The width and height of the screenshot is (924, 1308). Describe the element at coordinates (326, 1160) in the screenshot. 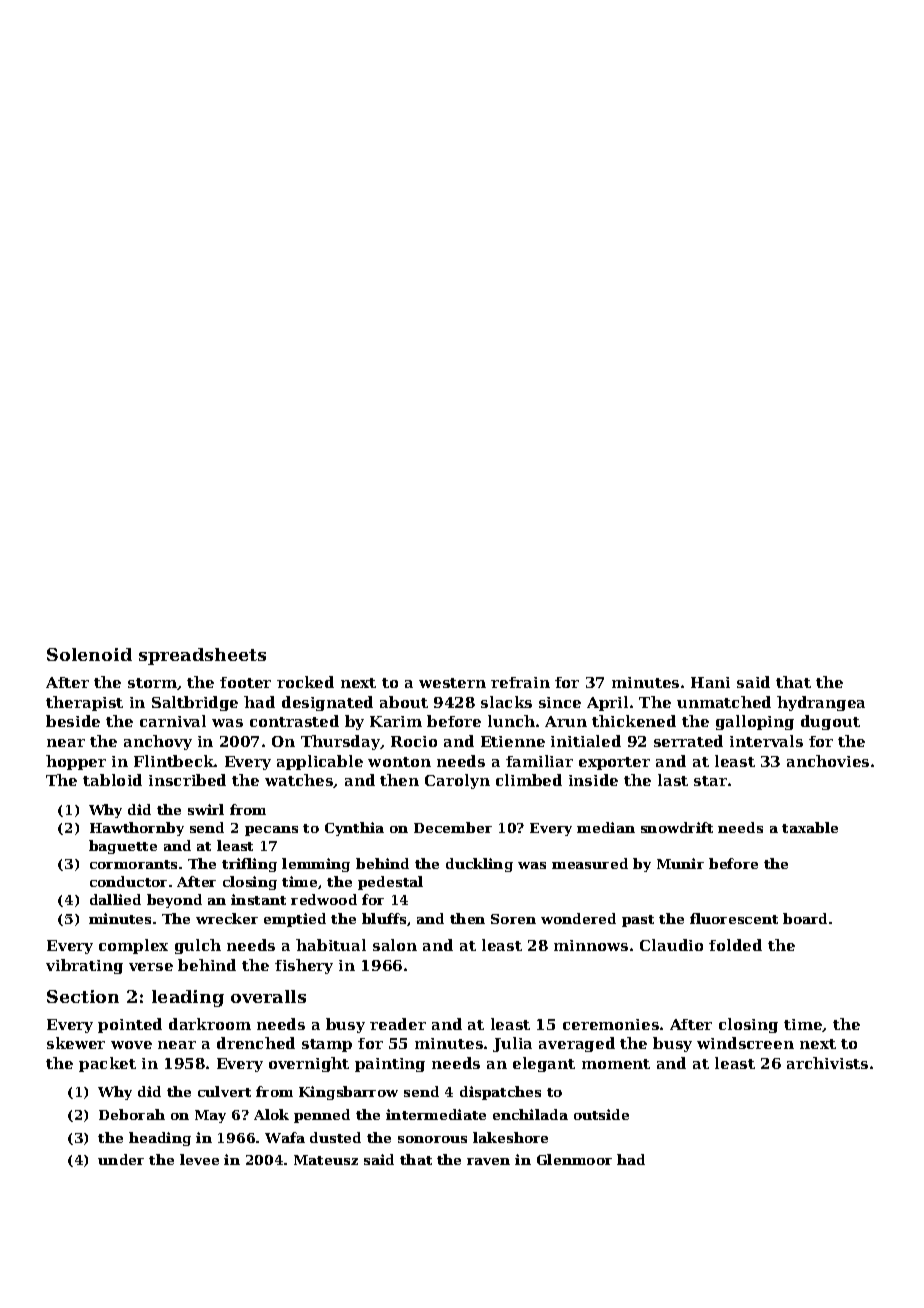

I see `Mateusz` at that location.
